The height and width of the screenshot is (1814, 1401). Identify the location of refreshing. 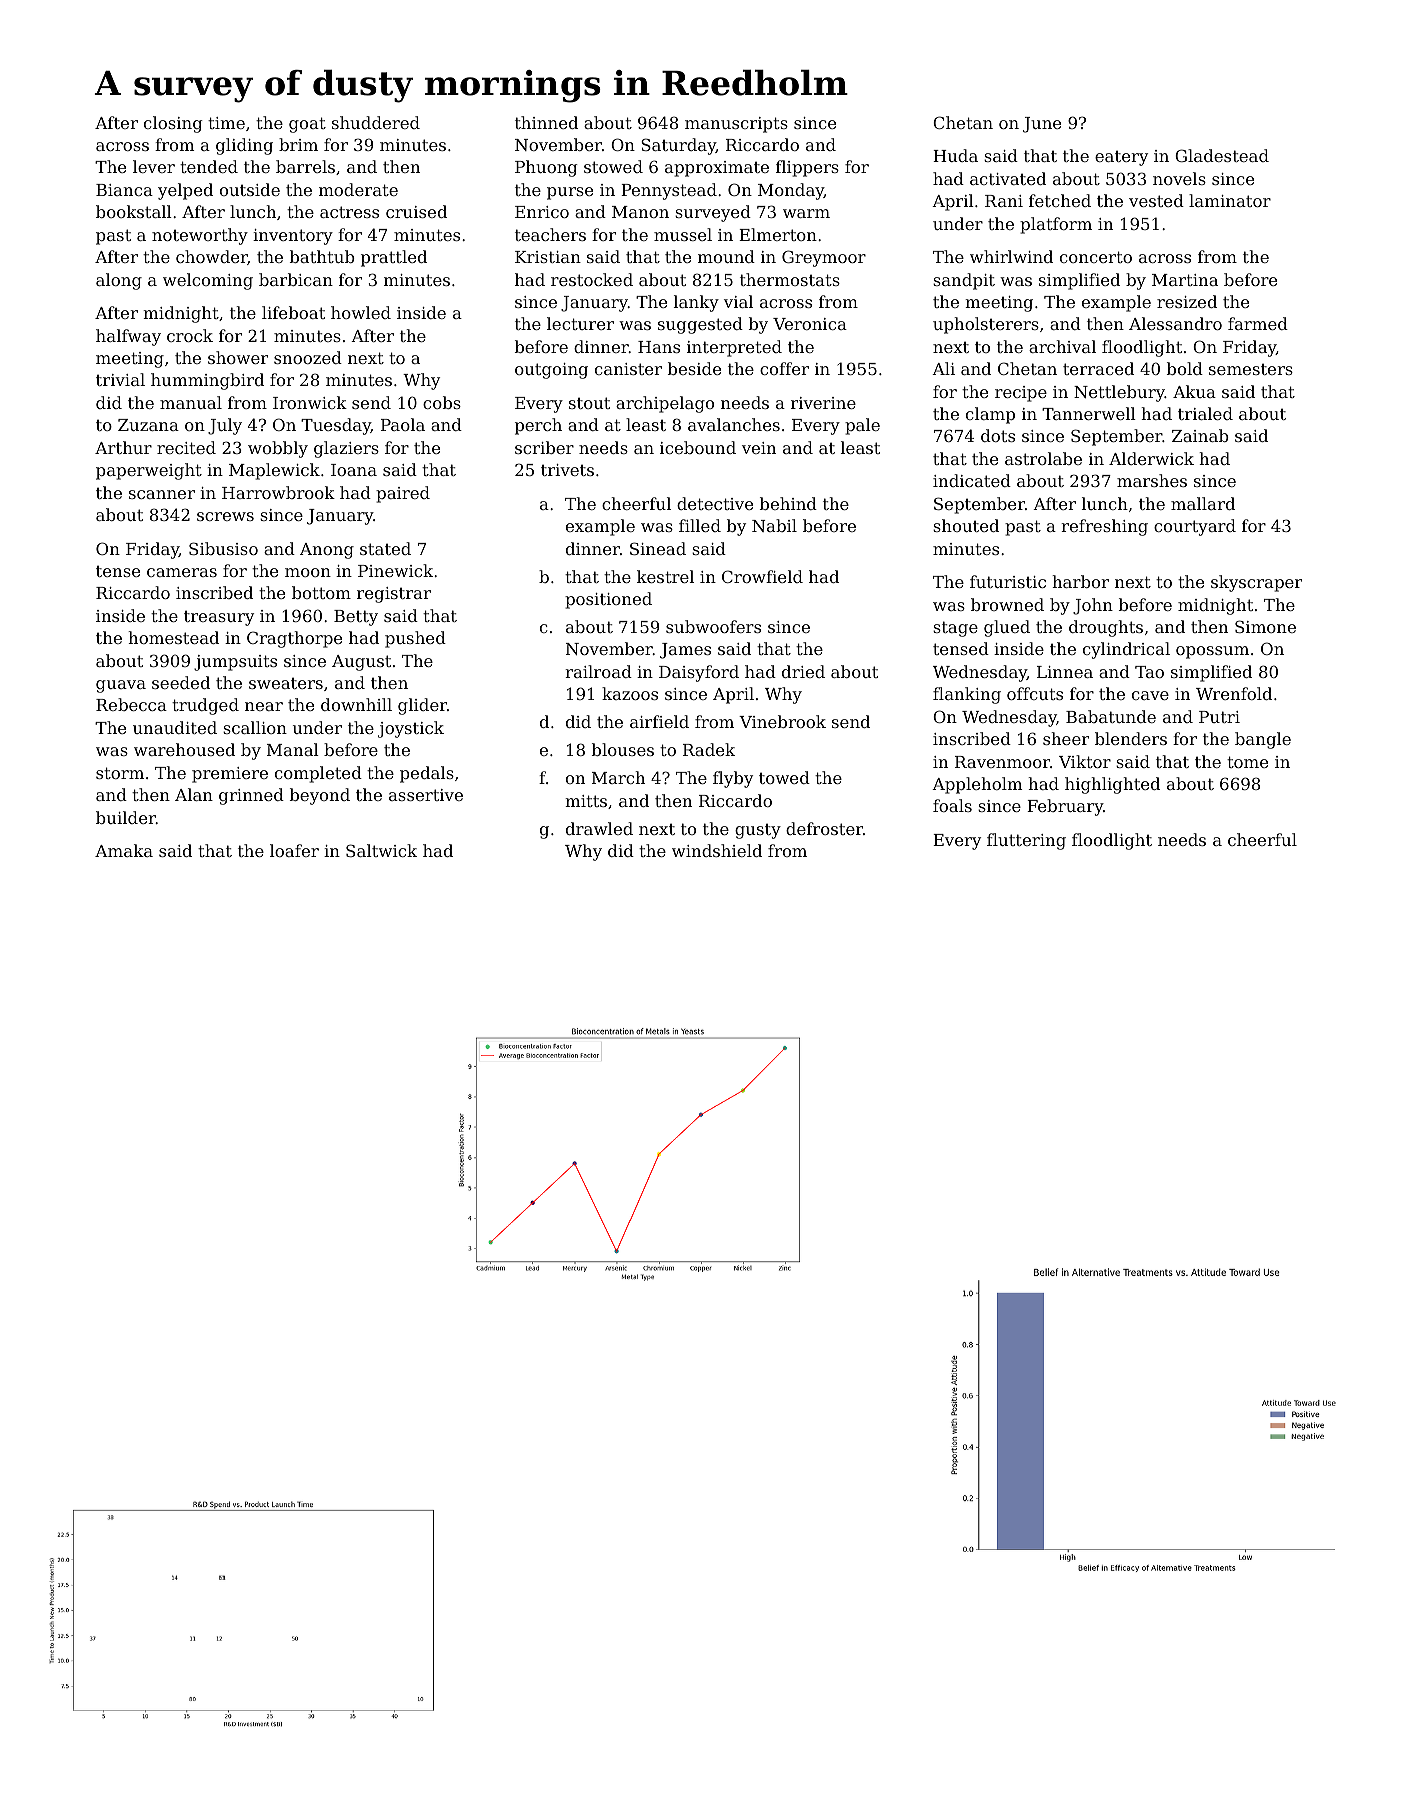
(1104, 527).
